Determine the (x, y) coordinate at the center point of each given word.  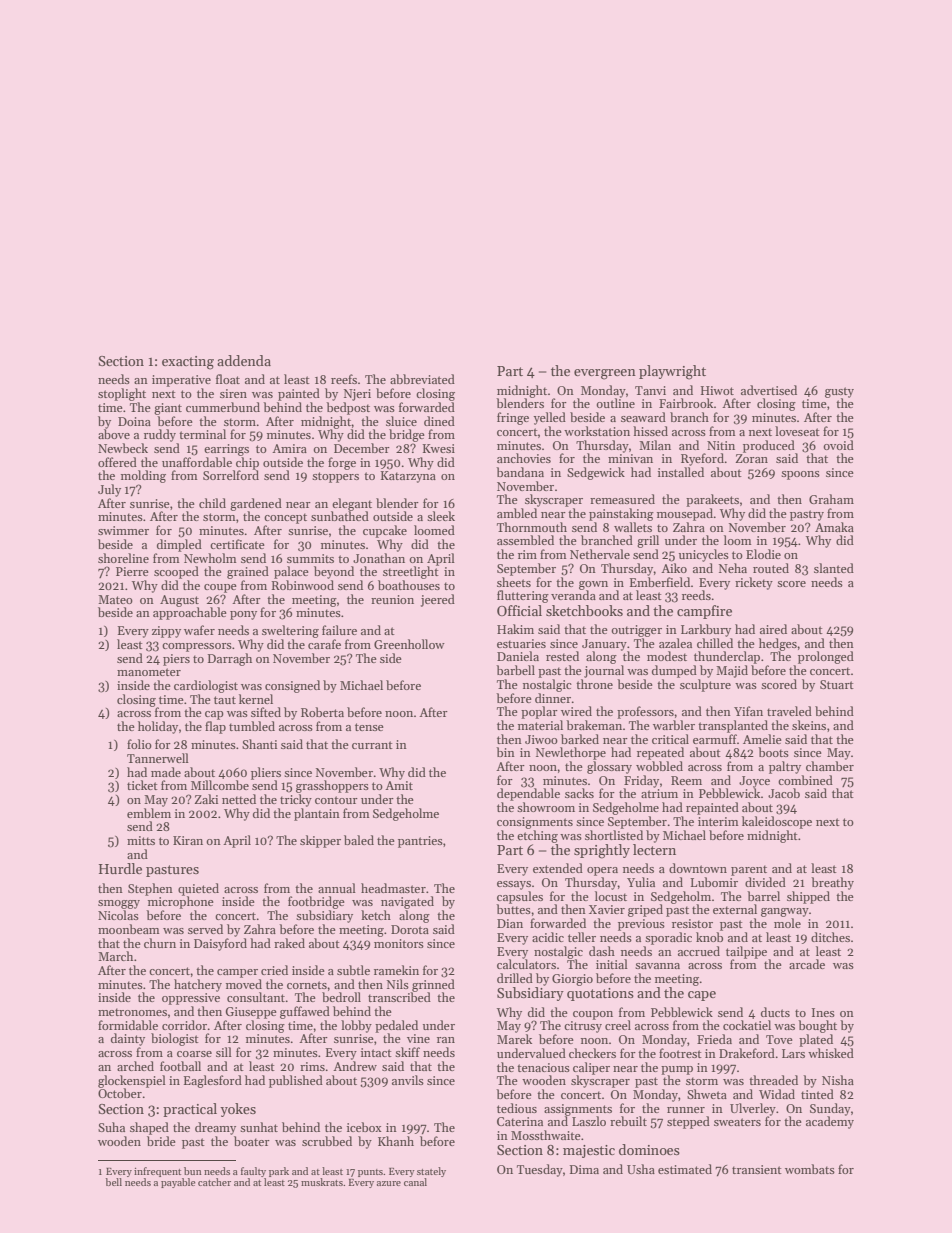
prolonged (826, 657)
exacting (188, 363)
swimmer (123, 530)
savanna (657, 966)
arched (135, 1066)
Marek (514, 1039)
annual (337, 888)
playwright (672, 372)
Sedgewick (596, 473)
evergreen (605, 374)
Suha (111, 1127)
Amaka (834, 527)
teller (582, 937)
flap (215, 727)
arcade (807, 964)
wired (576, 711)
